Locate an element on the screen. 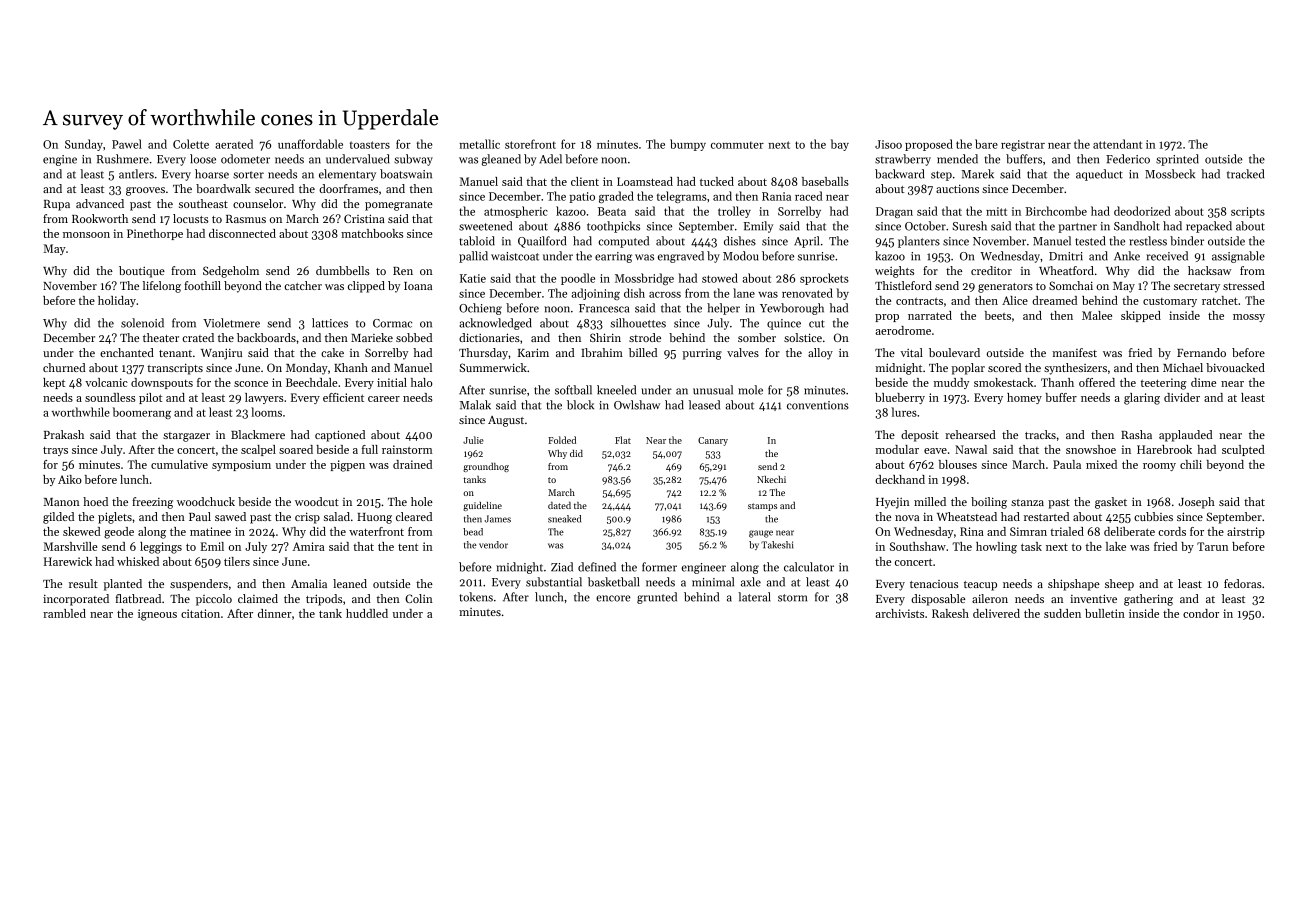 Image resolution: width=1308 pixels, height=924 pixels. archivists is located at coordinates (899, 613).
